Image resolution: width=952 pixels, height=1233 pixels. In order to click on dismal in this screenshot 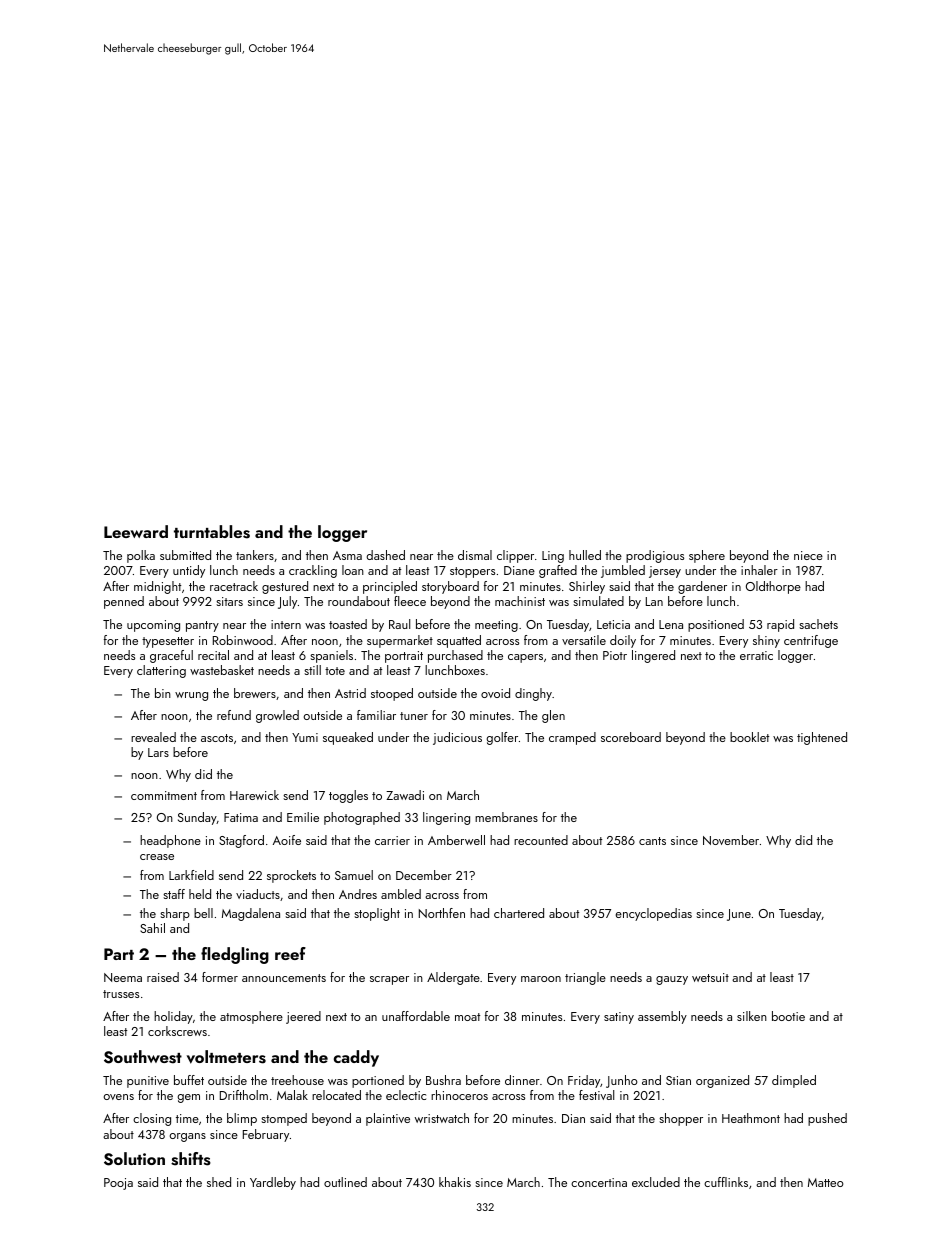, I will do `click(475, 555)`.
